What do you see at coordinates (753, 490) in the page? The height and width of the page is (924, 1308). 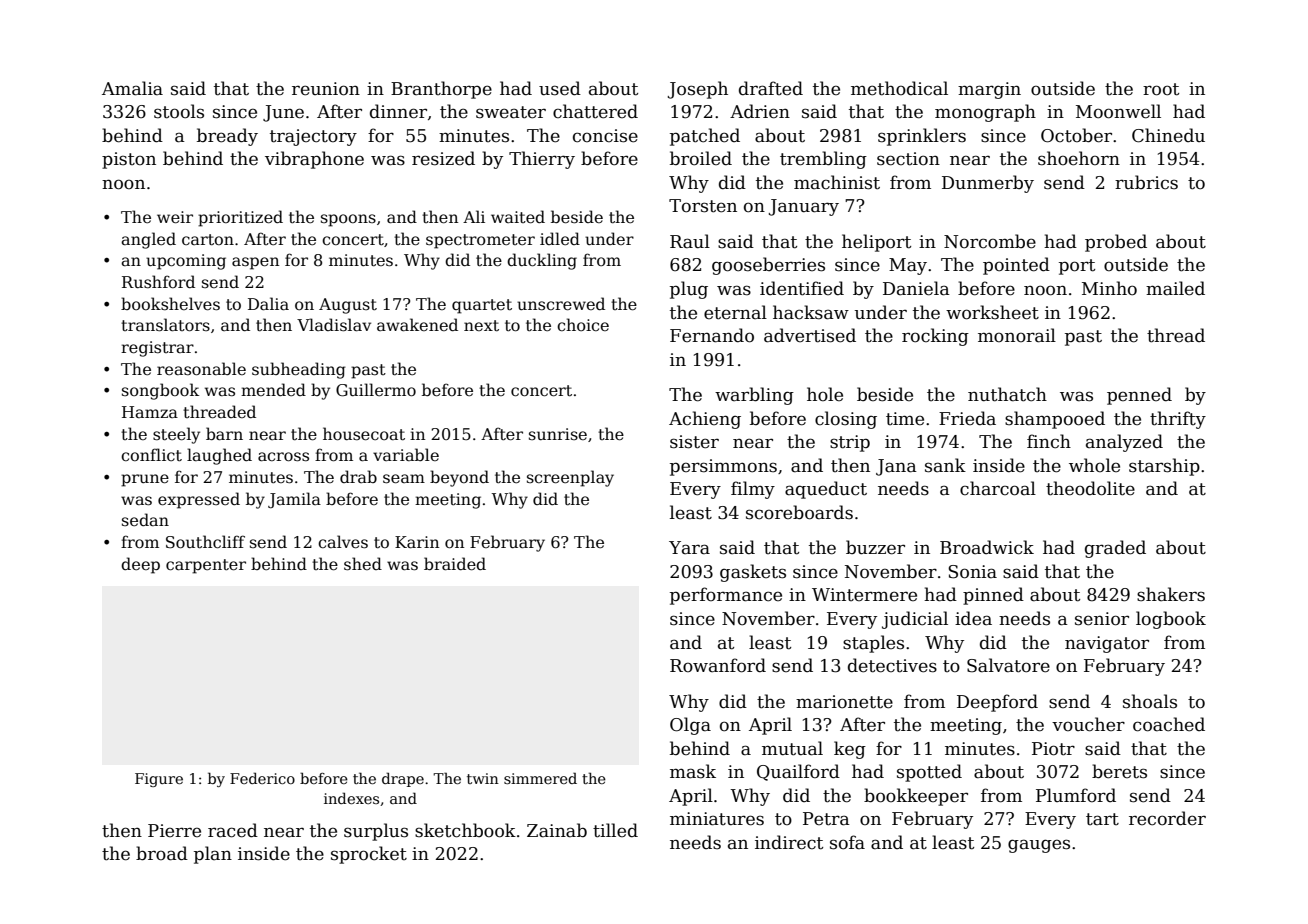 I see `filmy` at bounding box center [753, 490].
